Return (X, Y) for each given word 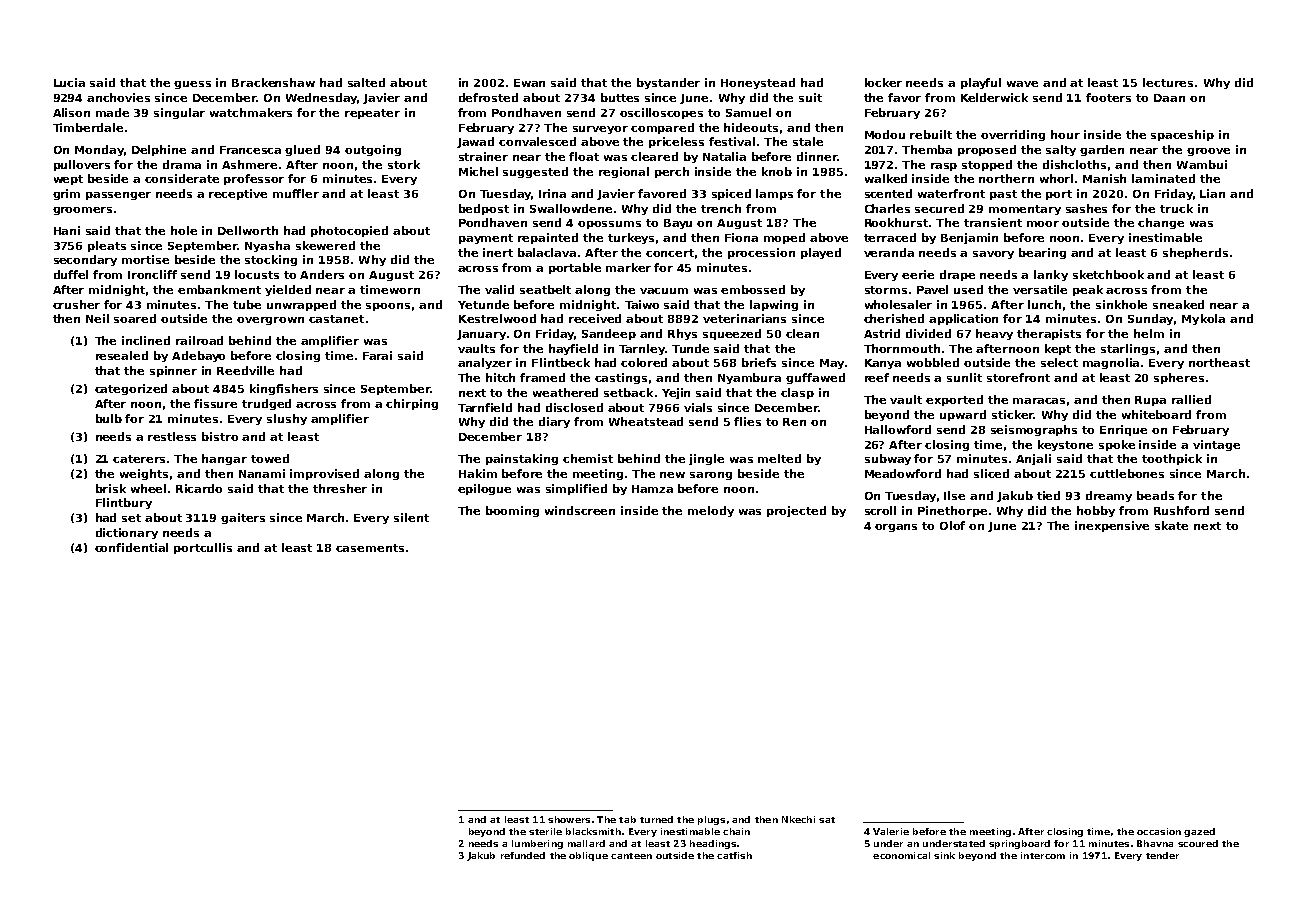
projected (796, 511)
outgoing (373, 150)
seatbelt (545, 289)
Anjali (1033, 459)
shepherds (1195, 253)
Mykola (1203, 319)
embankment (219, 289)
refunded (523, 855)
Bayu (678, 224)
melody (711, 511)
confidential (131, 547)
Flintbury (124, 503)
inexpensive (1112, 526)
